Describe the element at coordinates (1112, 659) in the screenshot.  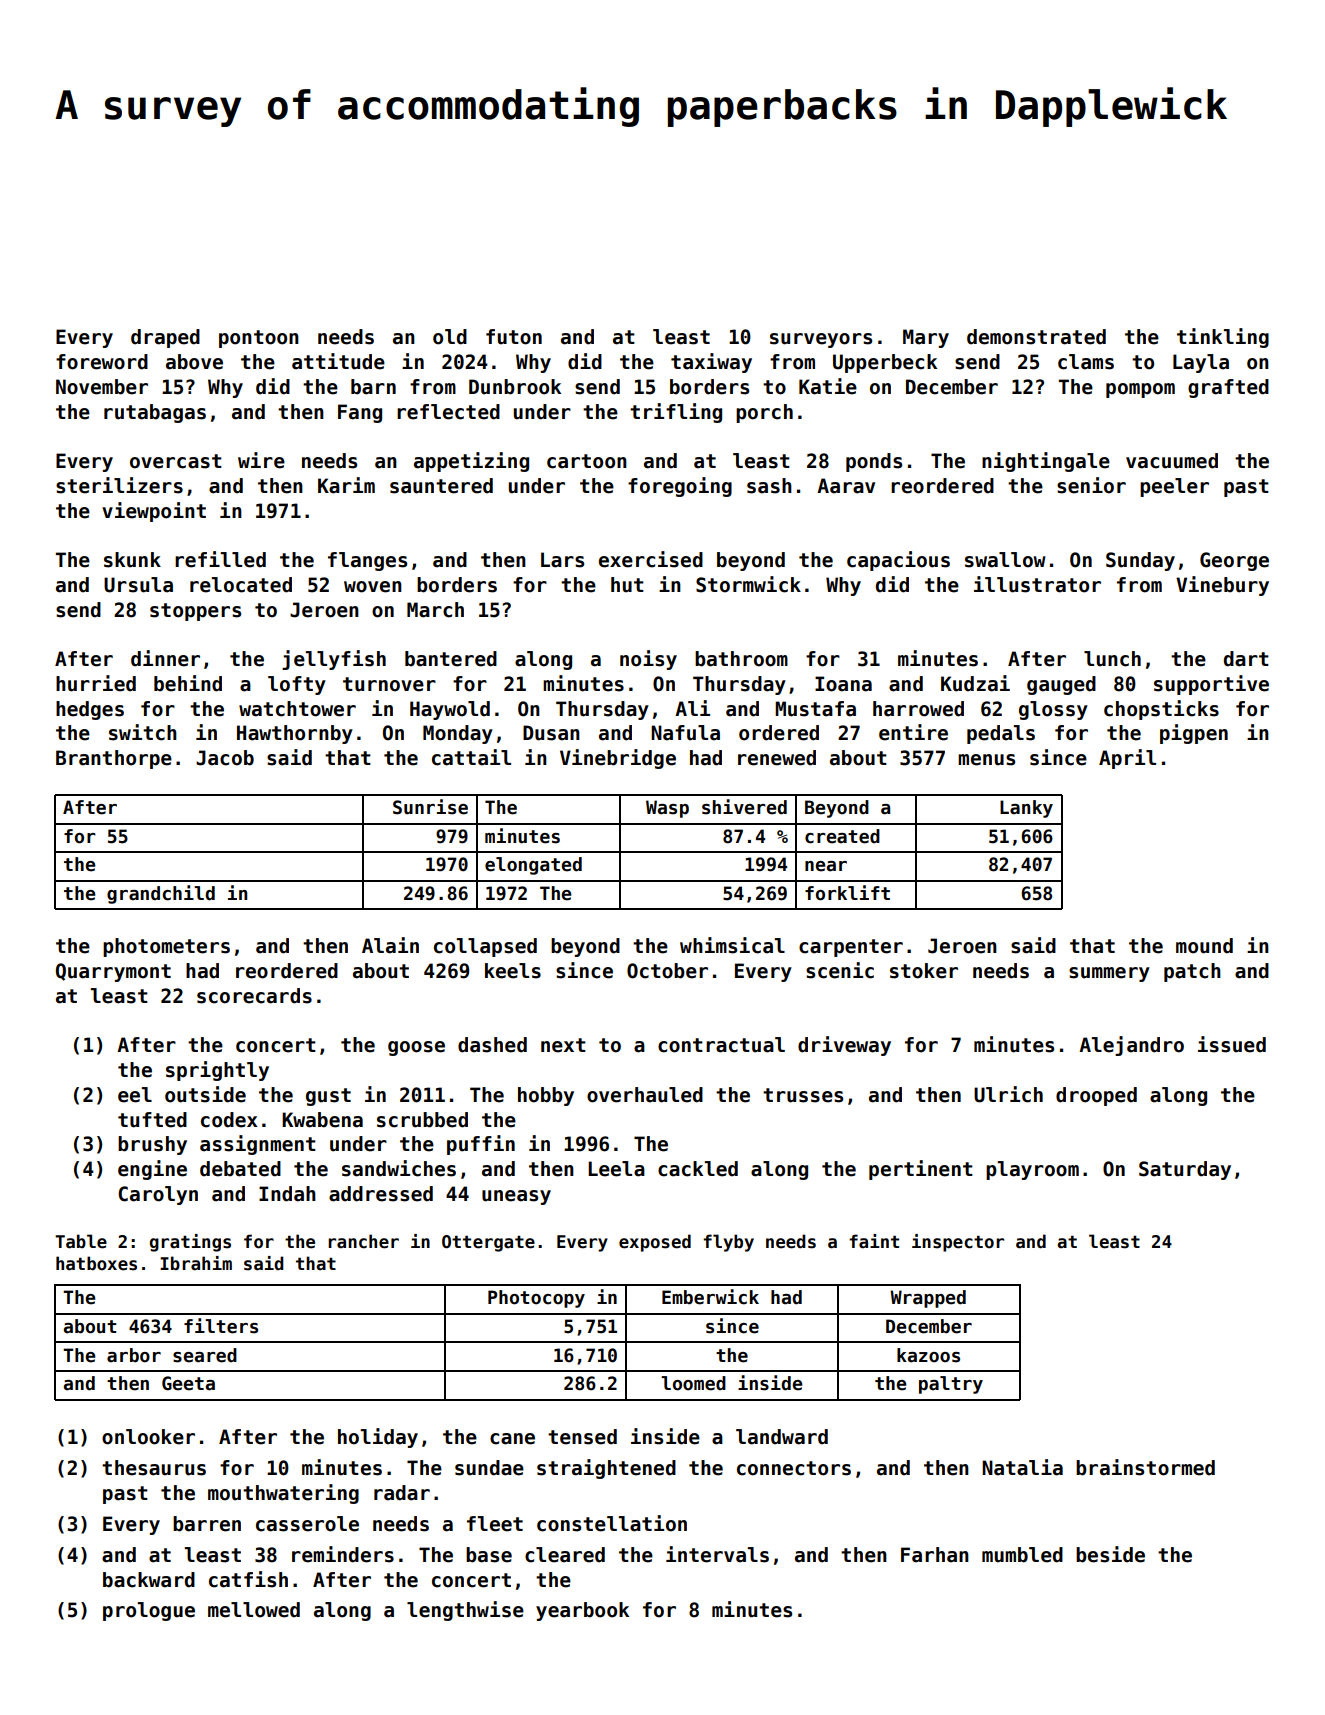
I see `lunch` at that location.
